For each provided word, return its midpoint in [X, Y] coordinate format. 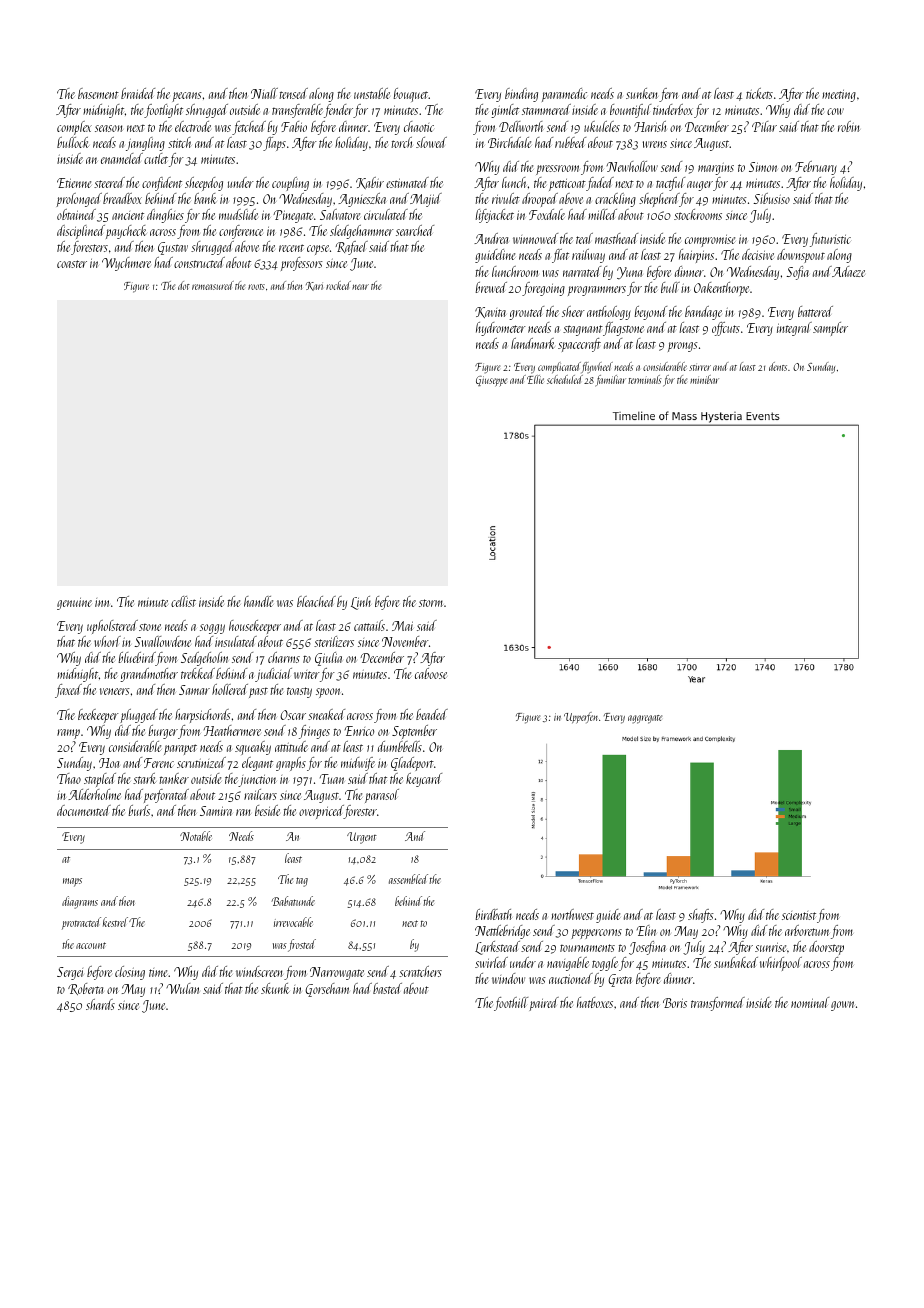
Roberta [85, 989]
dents [778, 366]
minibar [704, 379]
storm [431, 603]
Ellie [535, 379]
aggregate [645, 719]
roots [256, 287]
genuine [74, 604]
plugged [139, 716]
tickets [759, 93]
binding [521, 95]
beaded [432, 714]
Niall [264, 93]
